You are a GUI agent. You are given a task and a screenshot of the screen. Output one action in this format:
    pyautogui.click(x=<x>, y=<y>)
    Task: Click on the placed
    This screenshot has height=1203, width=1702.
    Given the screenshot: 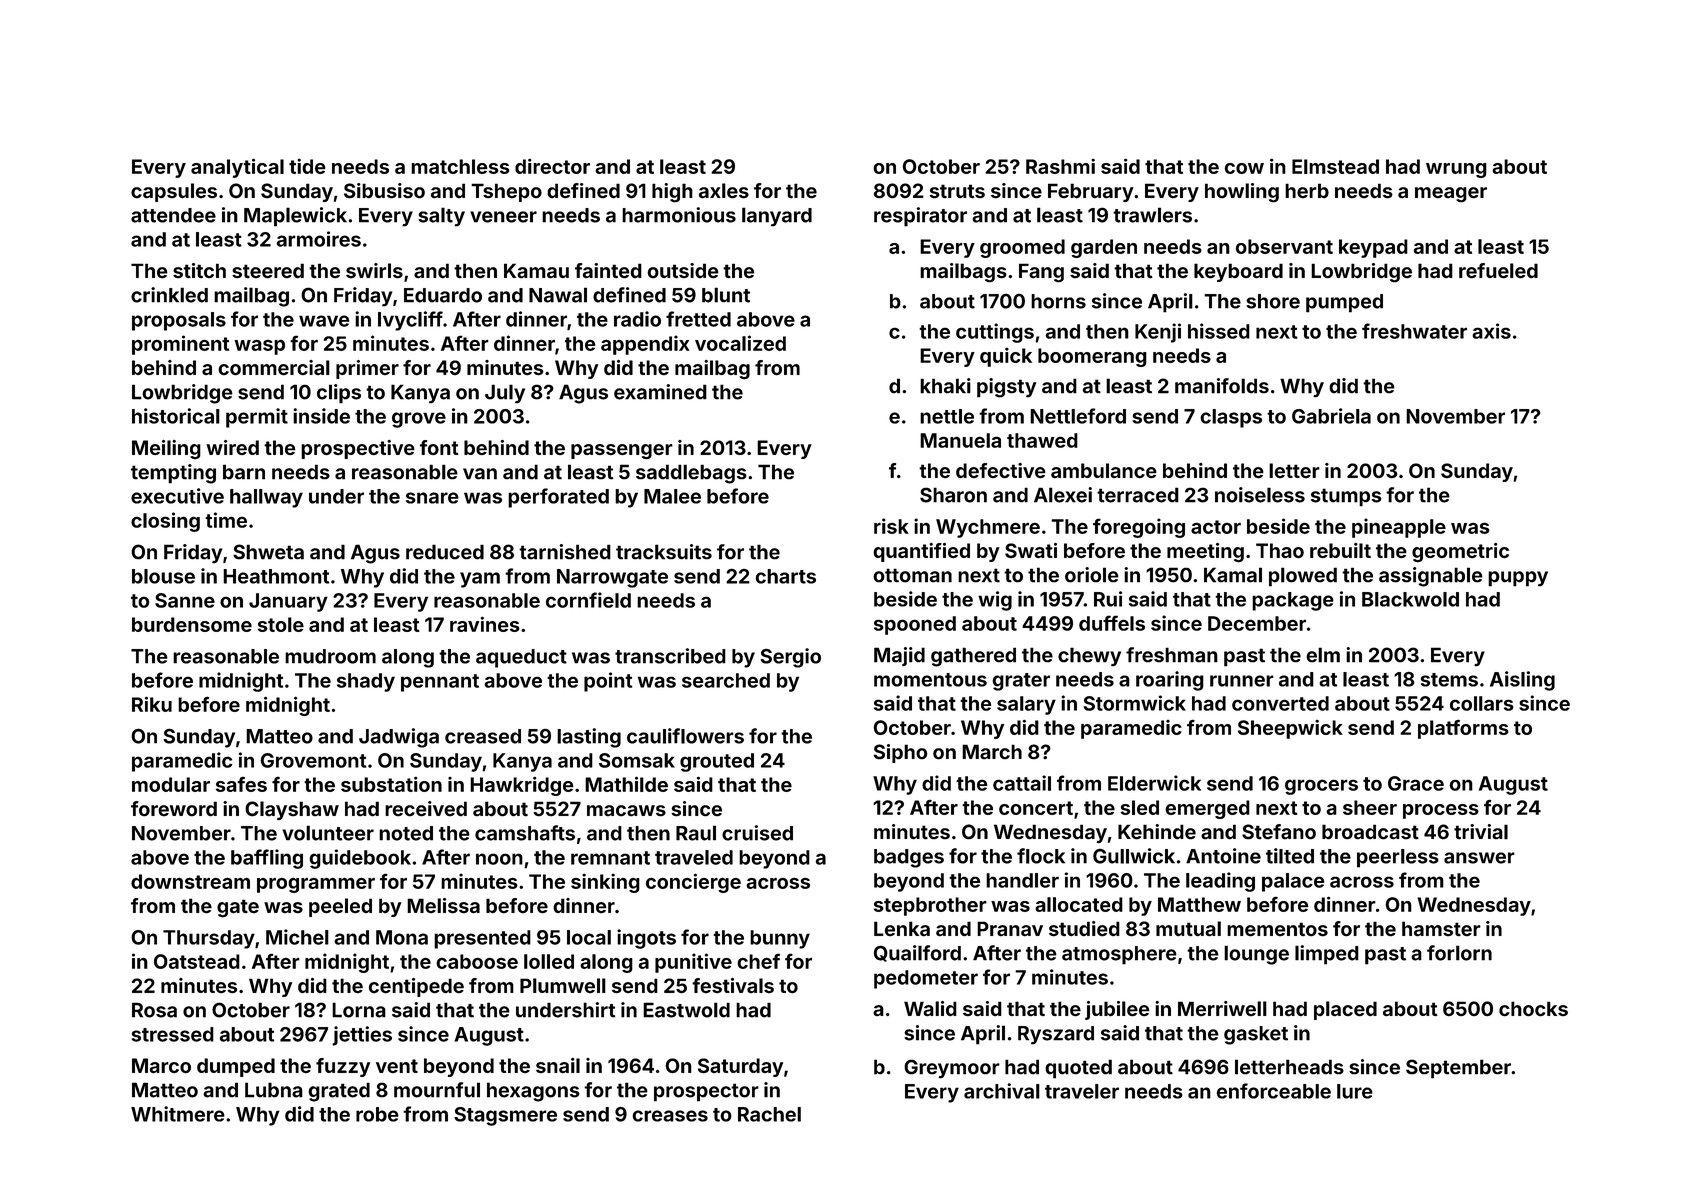 What is the action you would take?
    pyautogui.click(x=1345, y=1010)
